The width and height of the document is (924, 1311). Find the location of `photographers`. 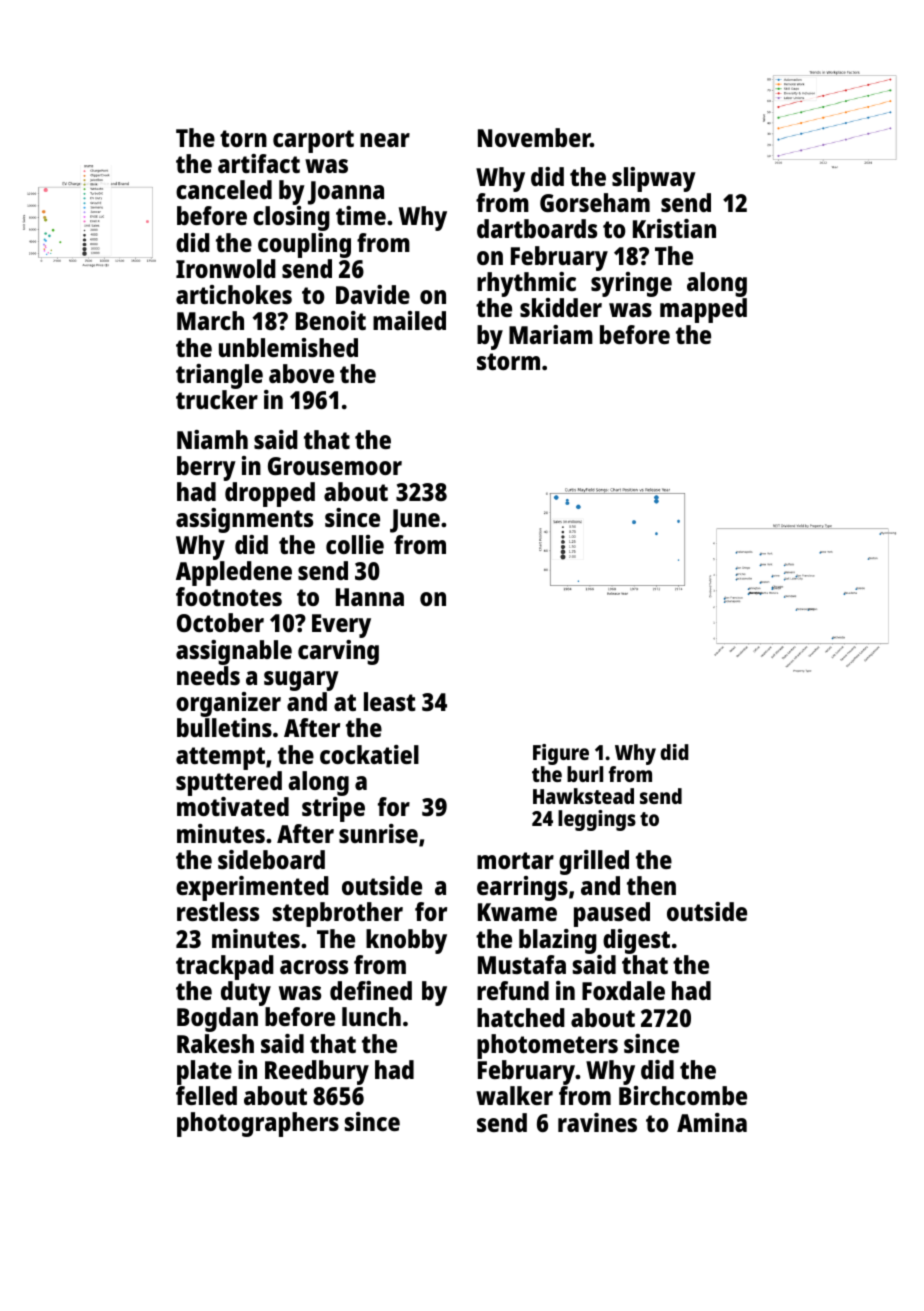

photographers is located at coordinates (258, 1124).
